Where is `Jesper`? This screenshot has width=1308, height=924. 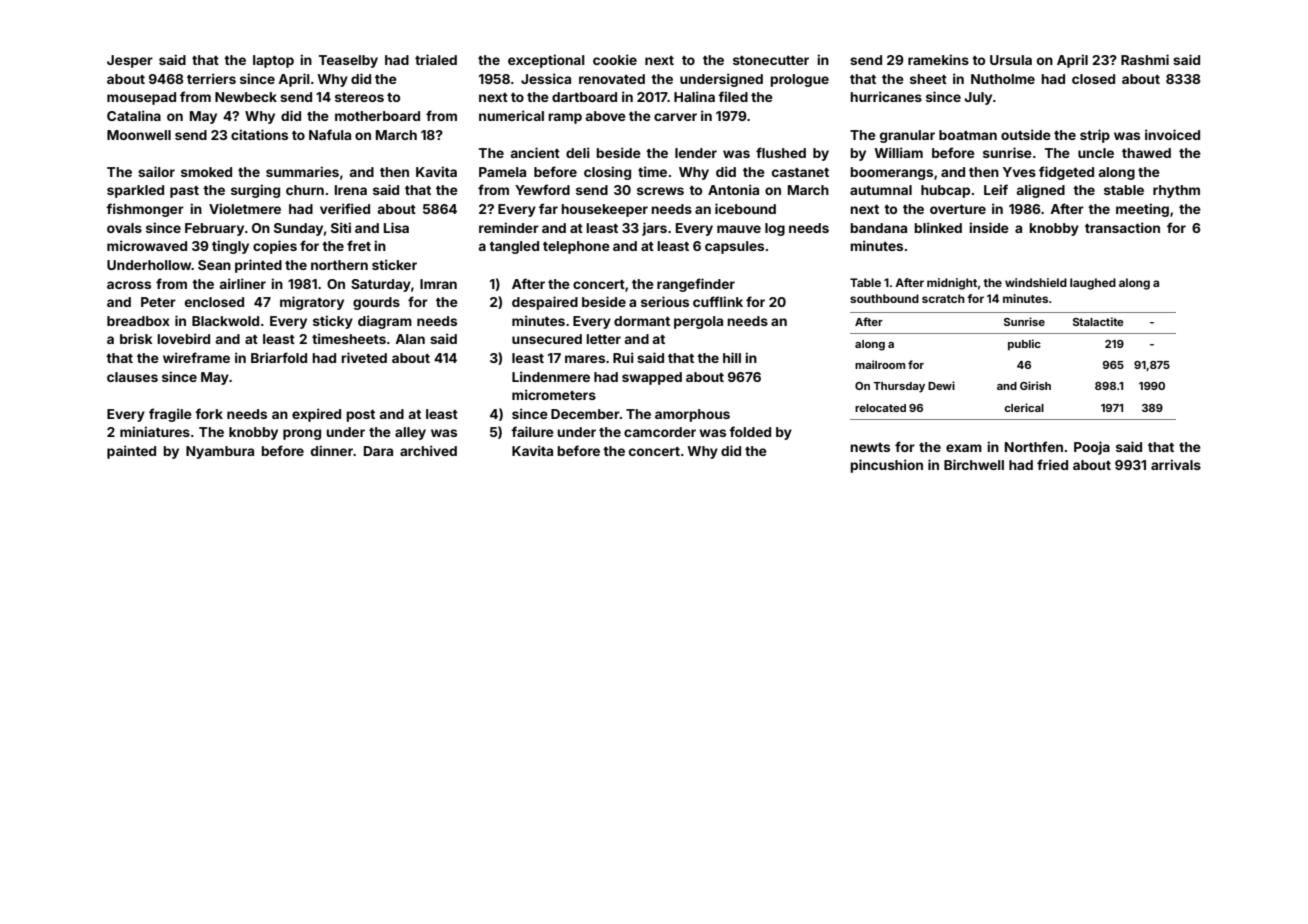
Jesper is located at coordinates (130, 61).
